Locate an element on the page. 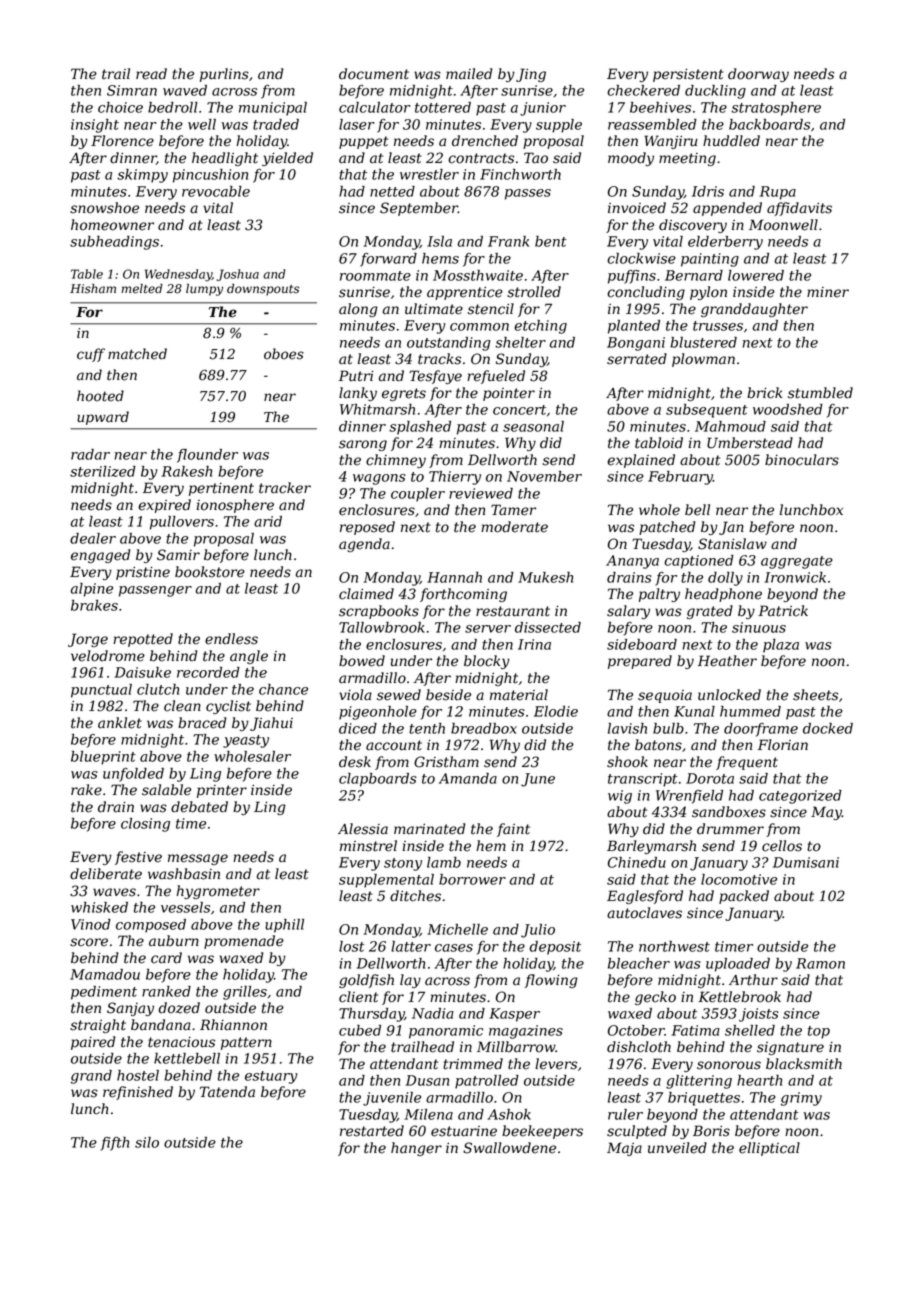 This page has height=1308, width=924. radar is located at coordinates (90, 454).
